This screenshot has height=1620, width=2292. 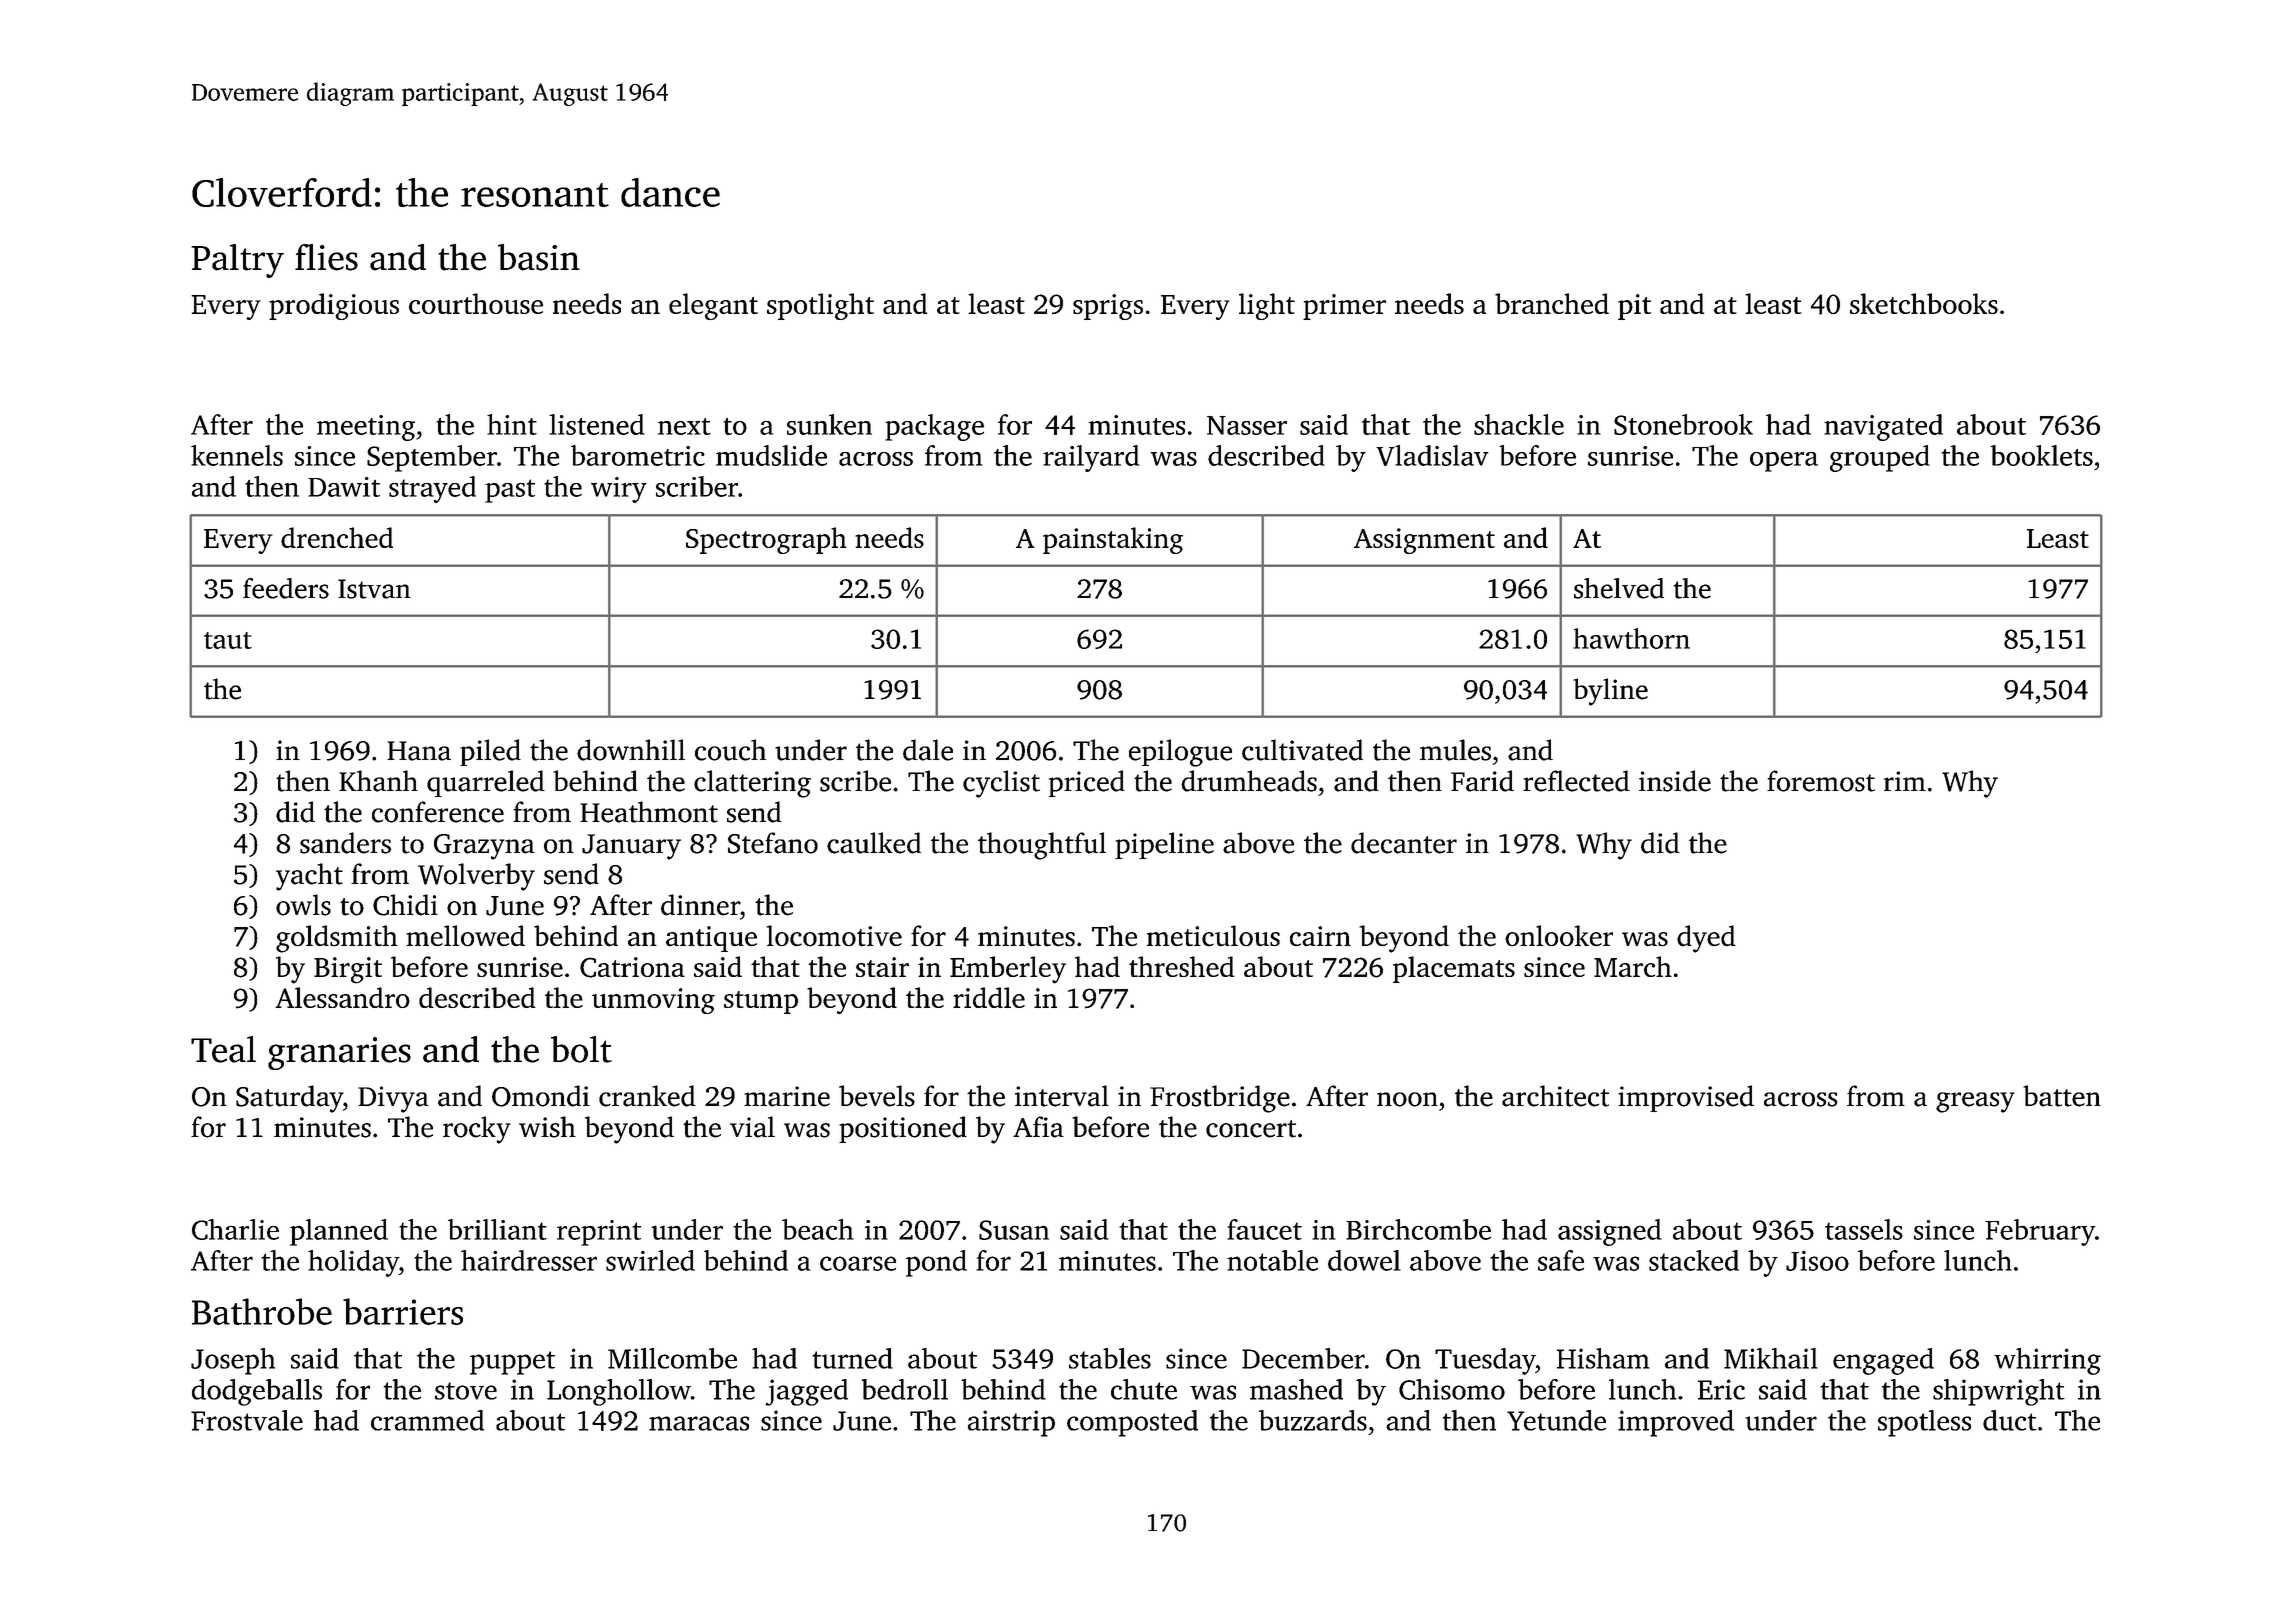 I want to click on cultivated, so click(x=1302, y=750).
